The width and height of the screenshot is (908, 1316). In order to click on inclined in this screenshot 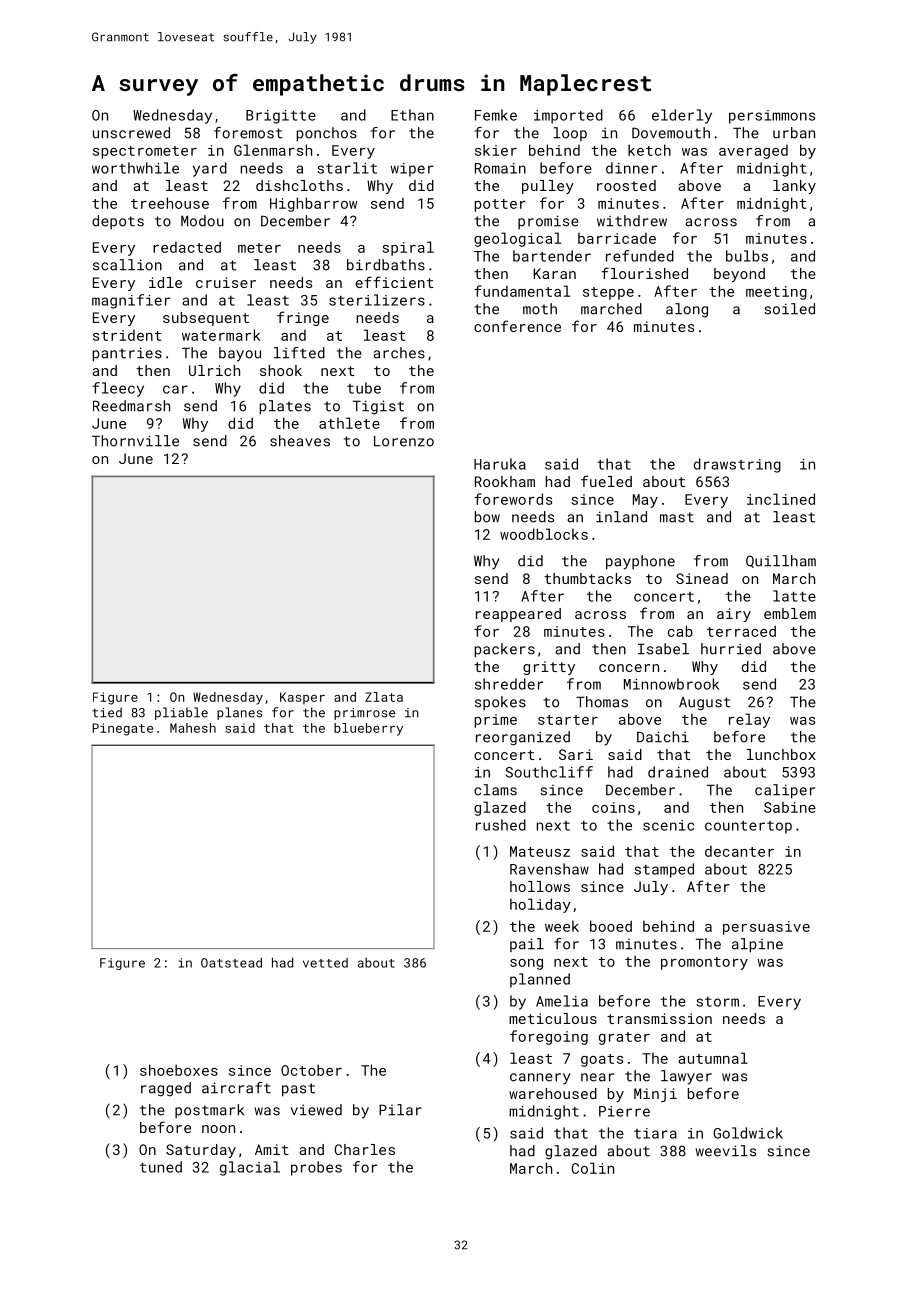, I will do `click(781, 499)`.
